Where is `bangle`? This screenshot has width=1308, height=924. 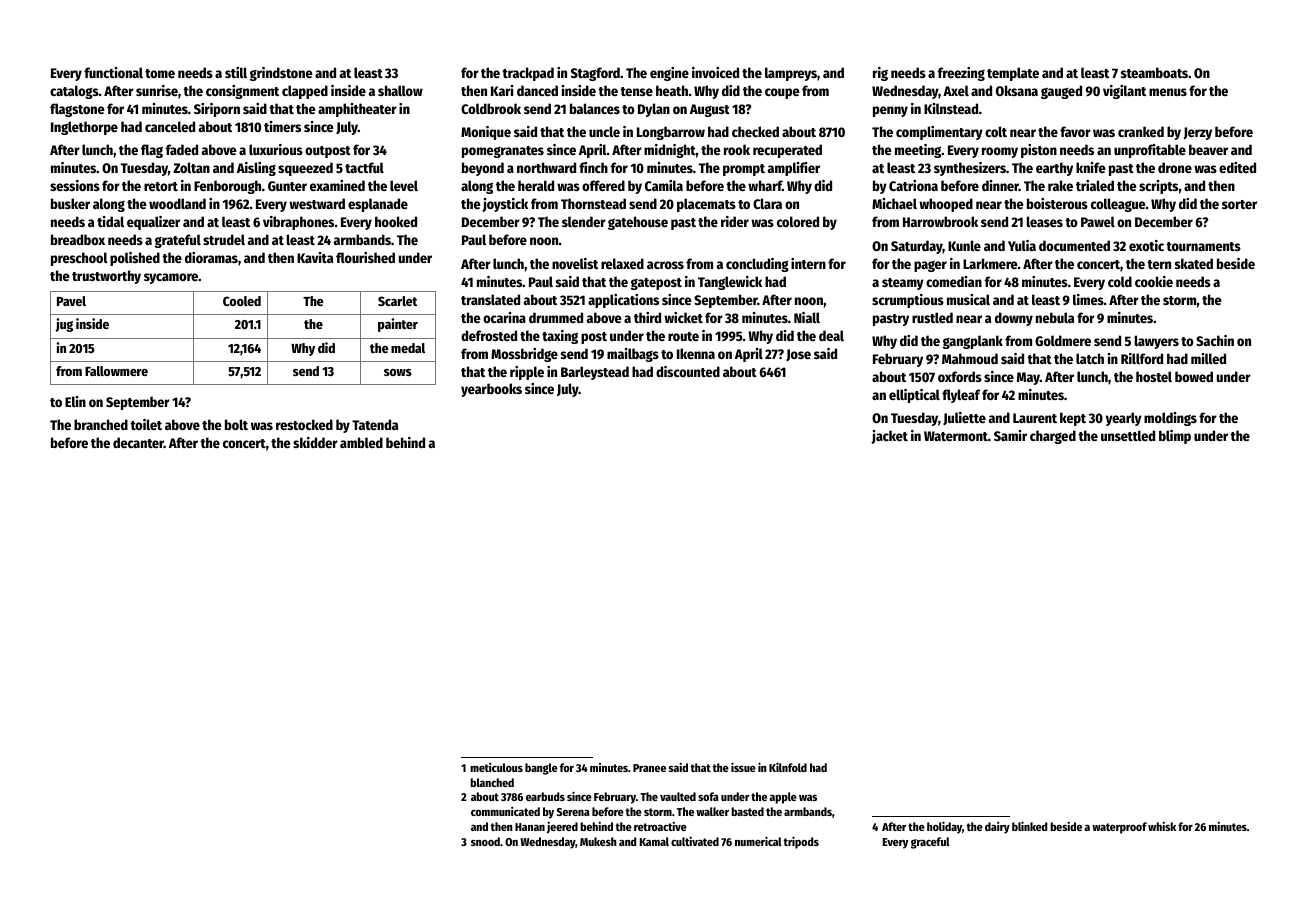 bangle is located at coordinates (541, 769).
